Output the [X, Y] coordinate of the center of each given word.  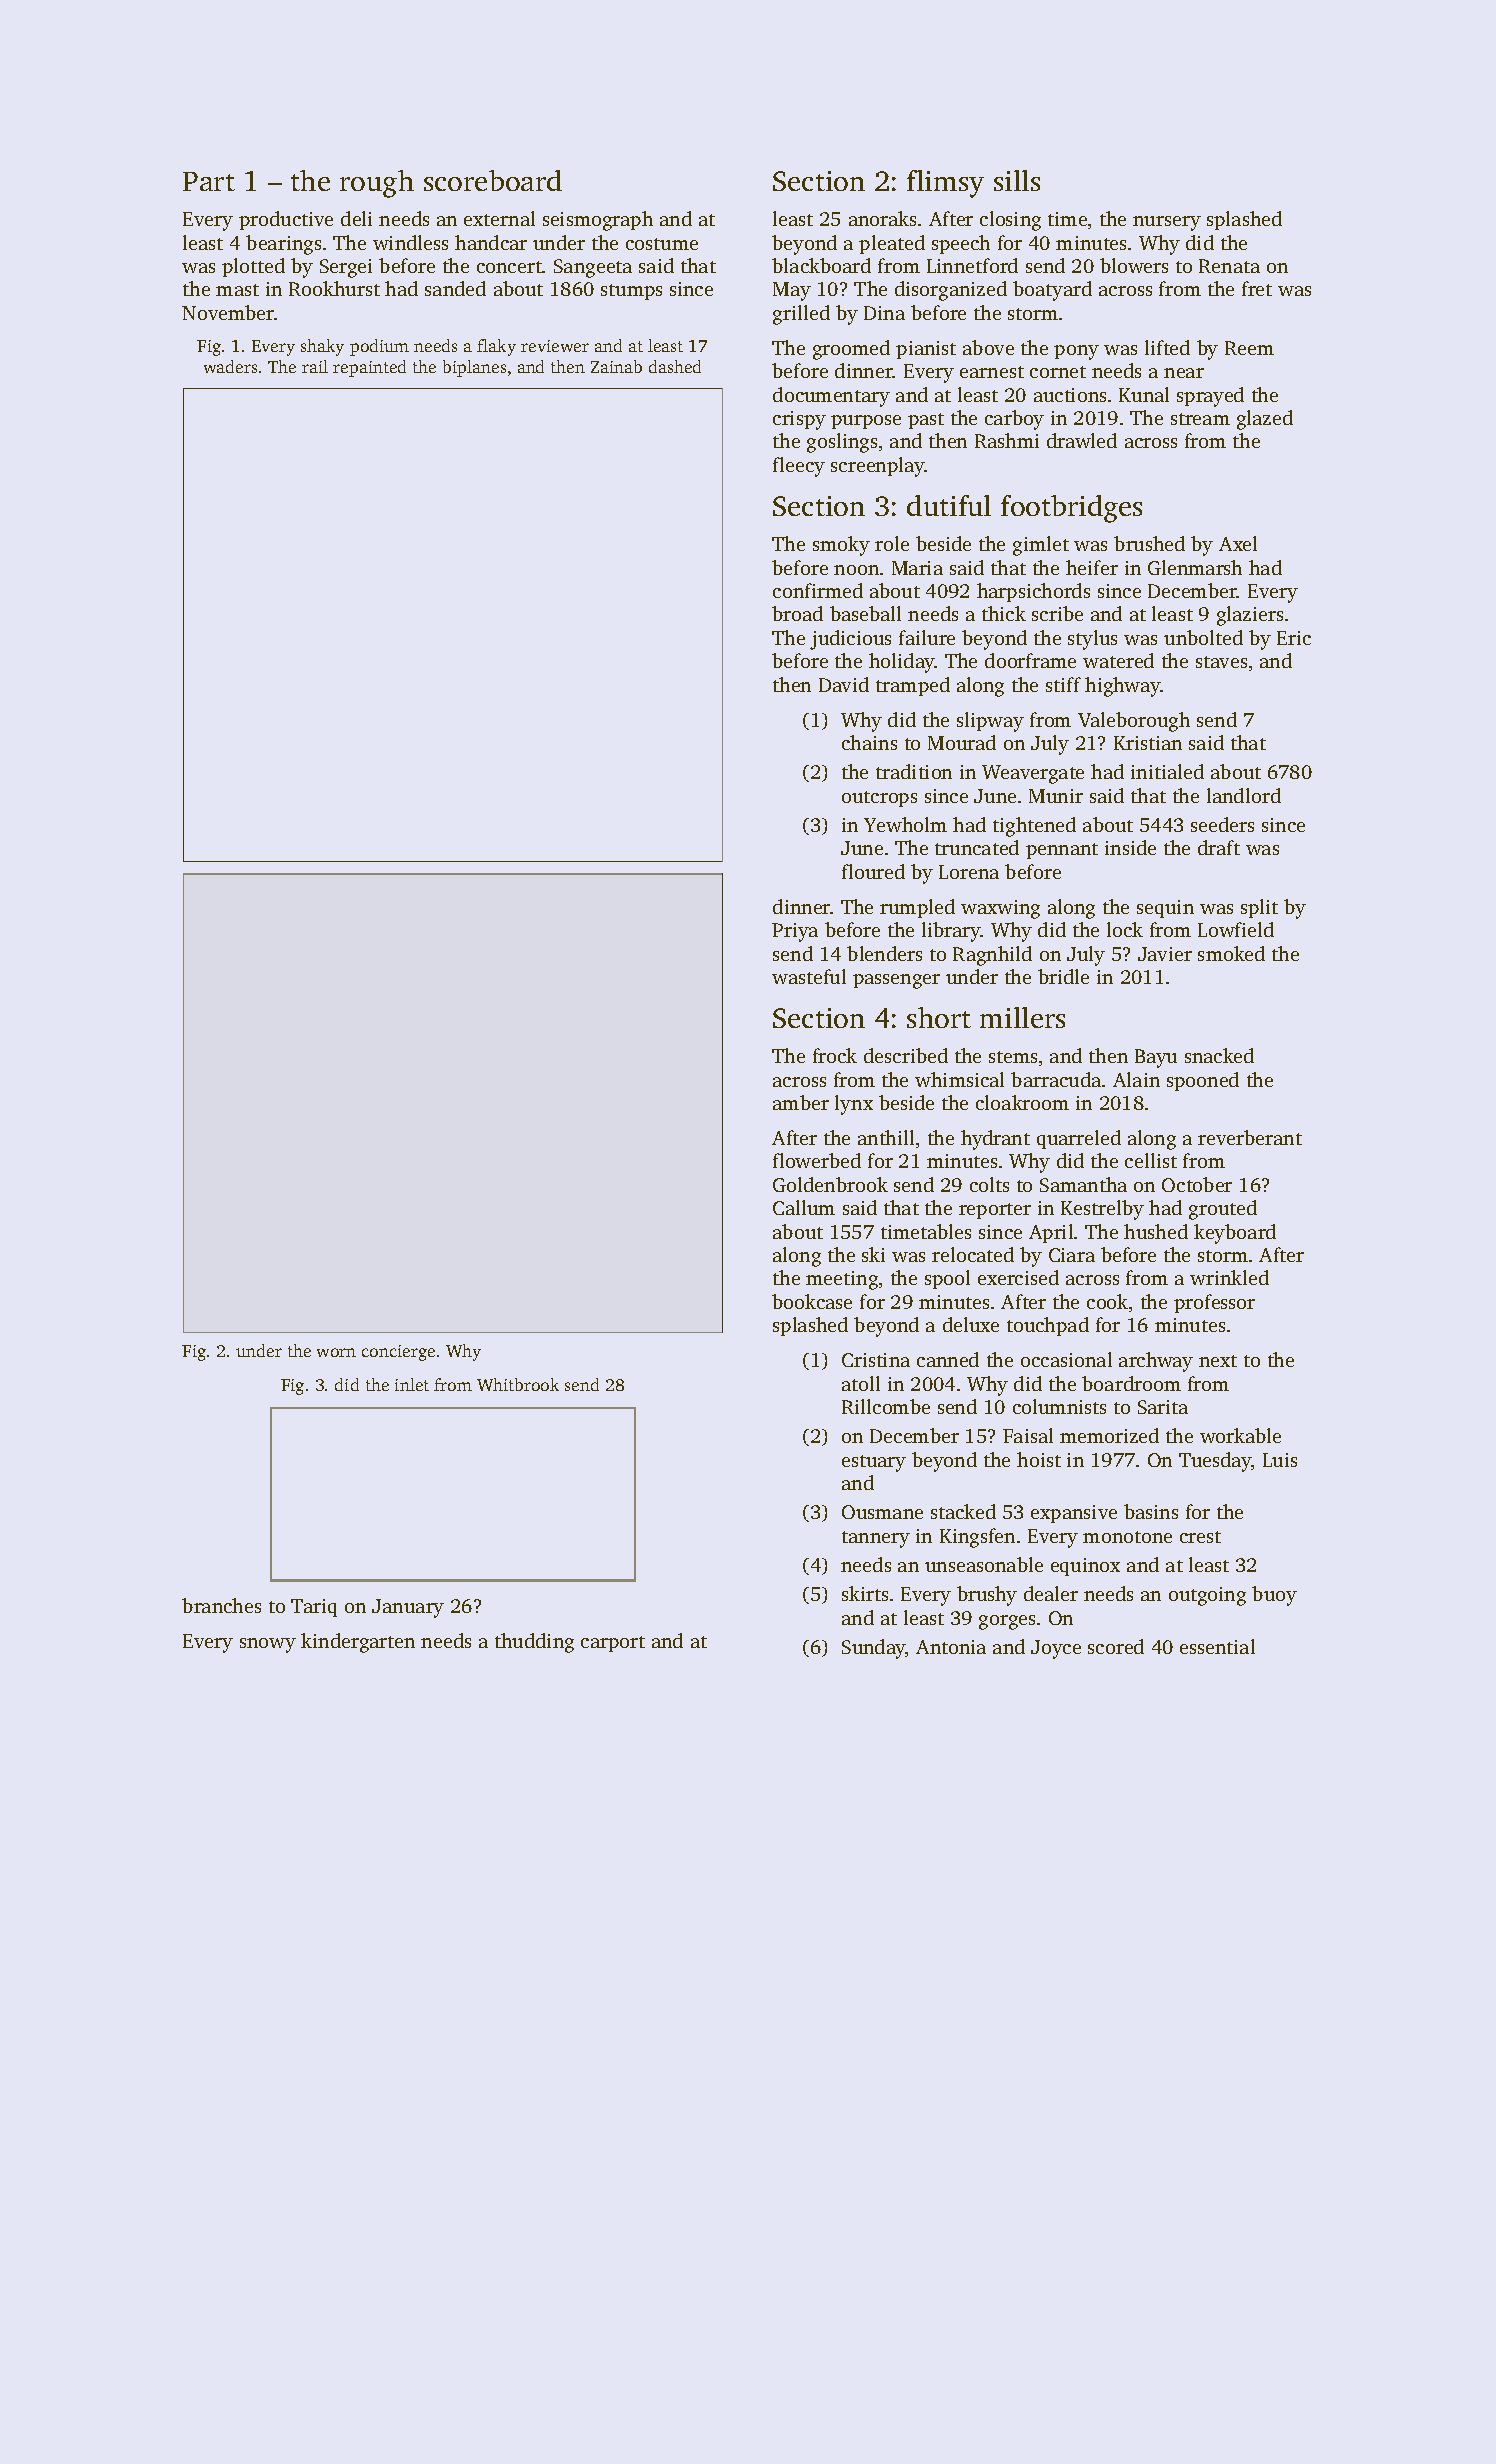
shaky [322, 347]
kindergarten [358, 1643]
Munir [1056, 796]
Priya [795, 932]
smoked [1231, 953]
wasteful [809, 976]
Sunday [874, 1649]
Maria [917, 568]
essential [1217, 1646]
